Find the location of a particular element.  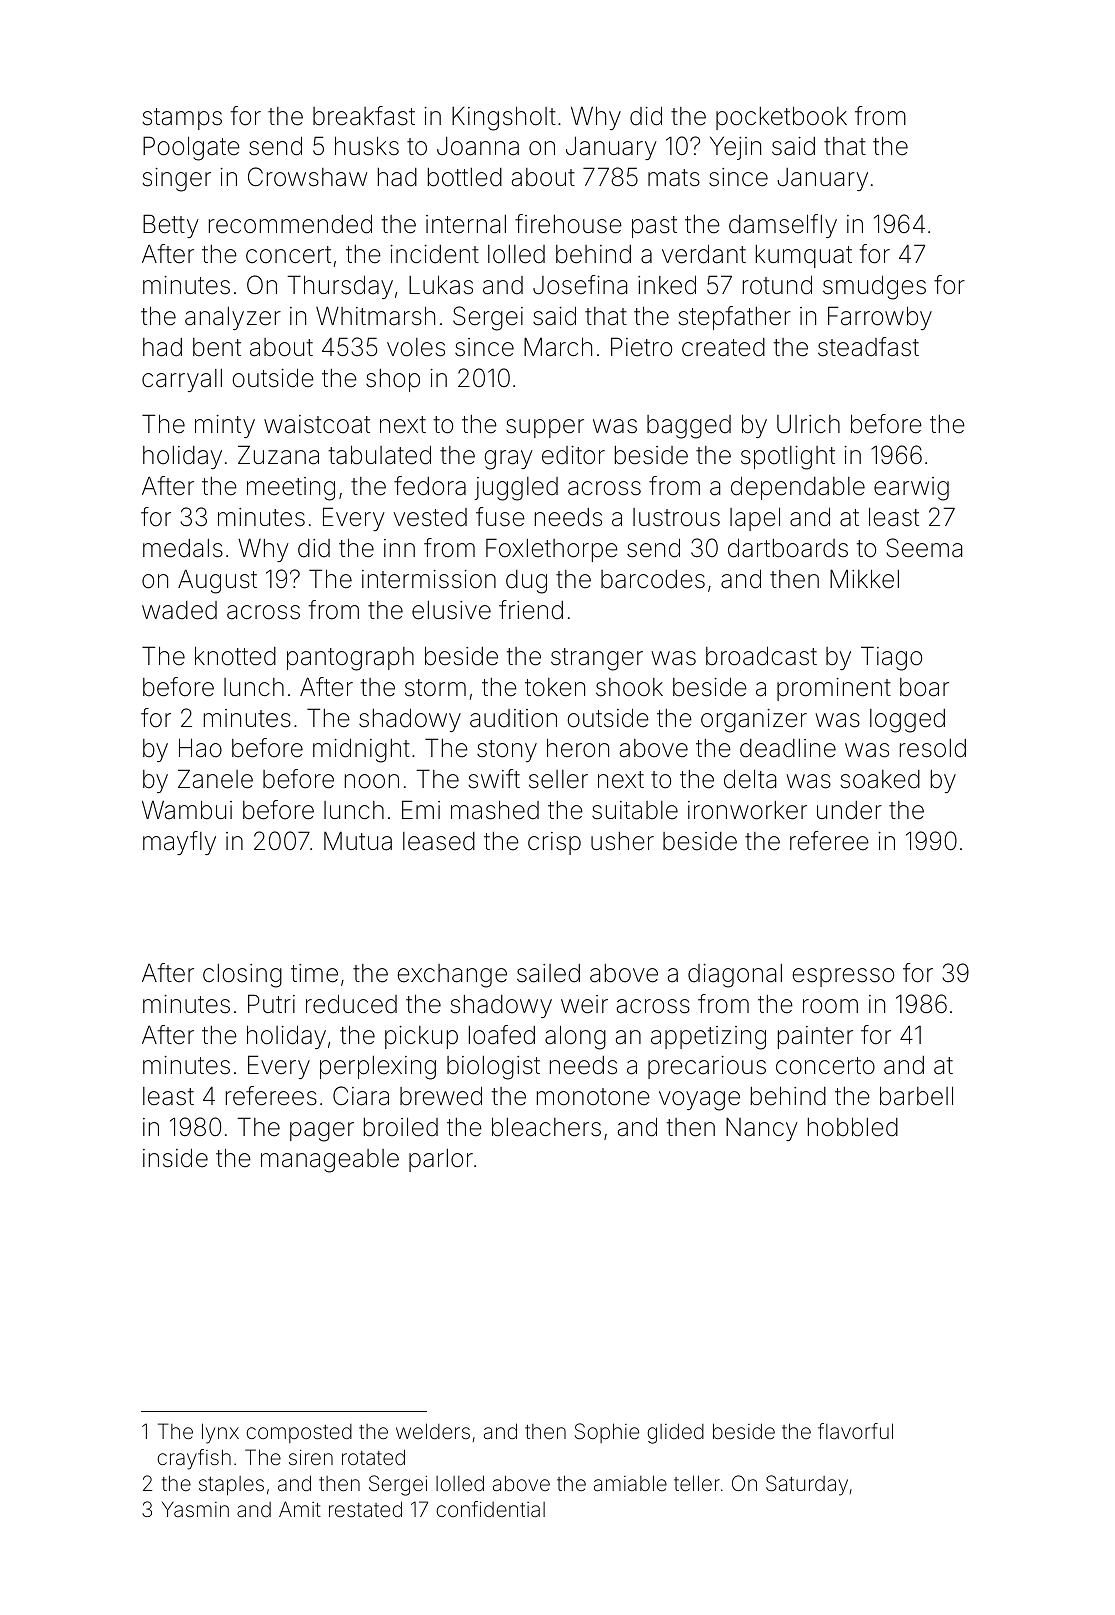

Ulrich is located at coordinates (808, 424).
